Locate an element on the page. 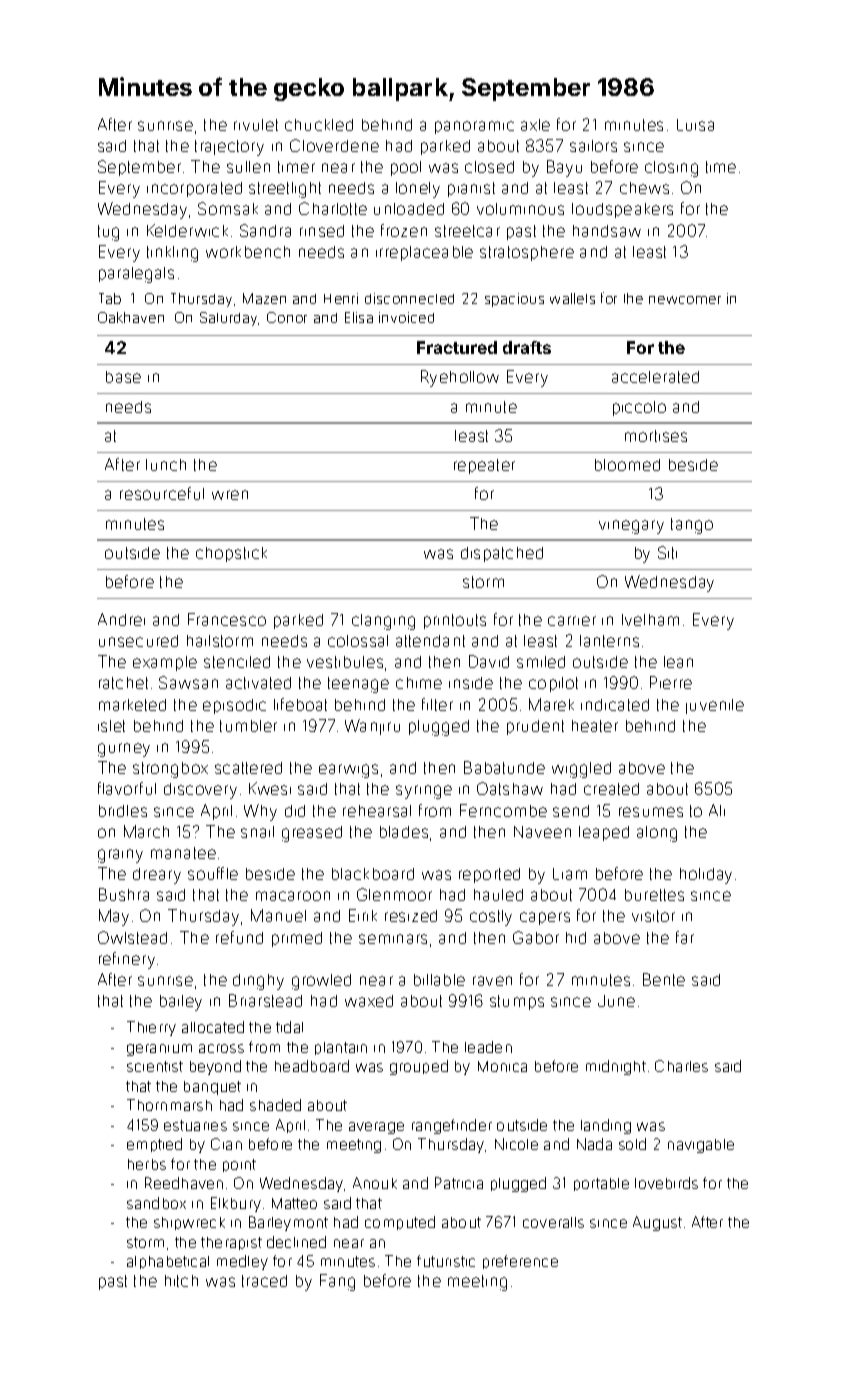 The width and height of the document is (849, 1400). August is located at coordinates (657, 1223).
